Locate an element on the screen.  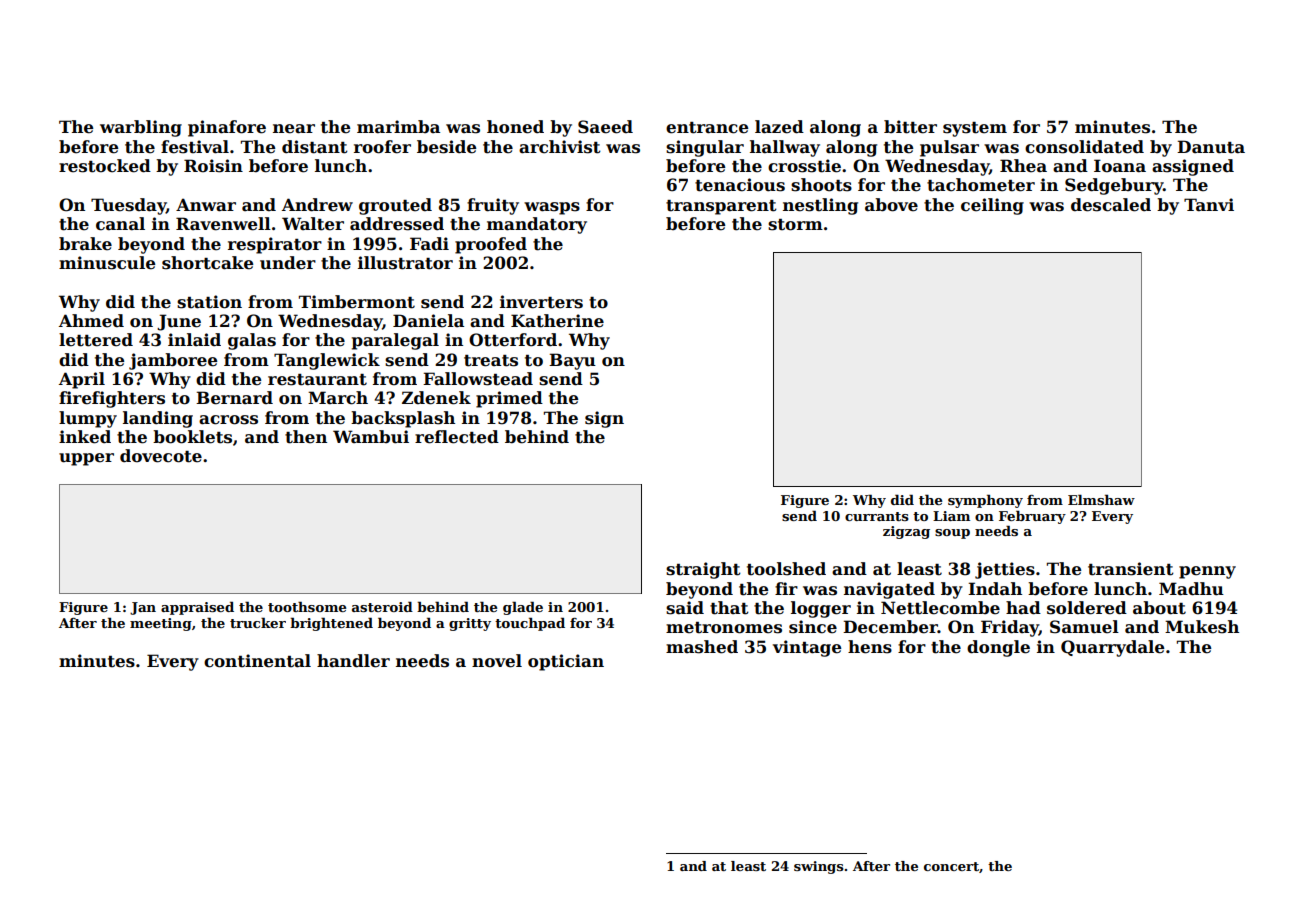
warbling is located at coordinates (141, 128).
